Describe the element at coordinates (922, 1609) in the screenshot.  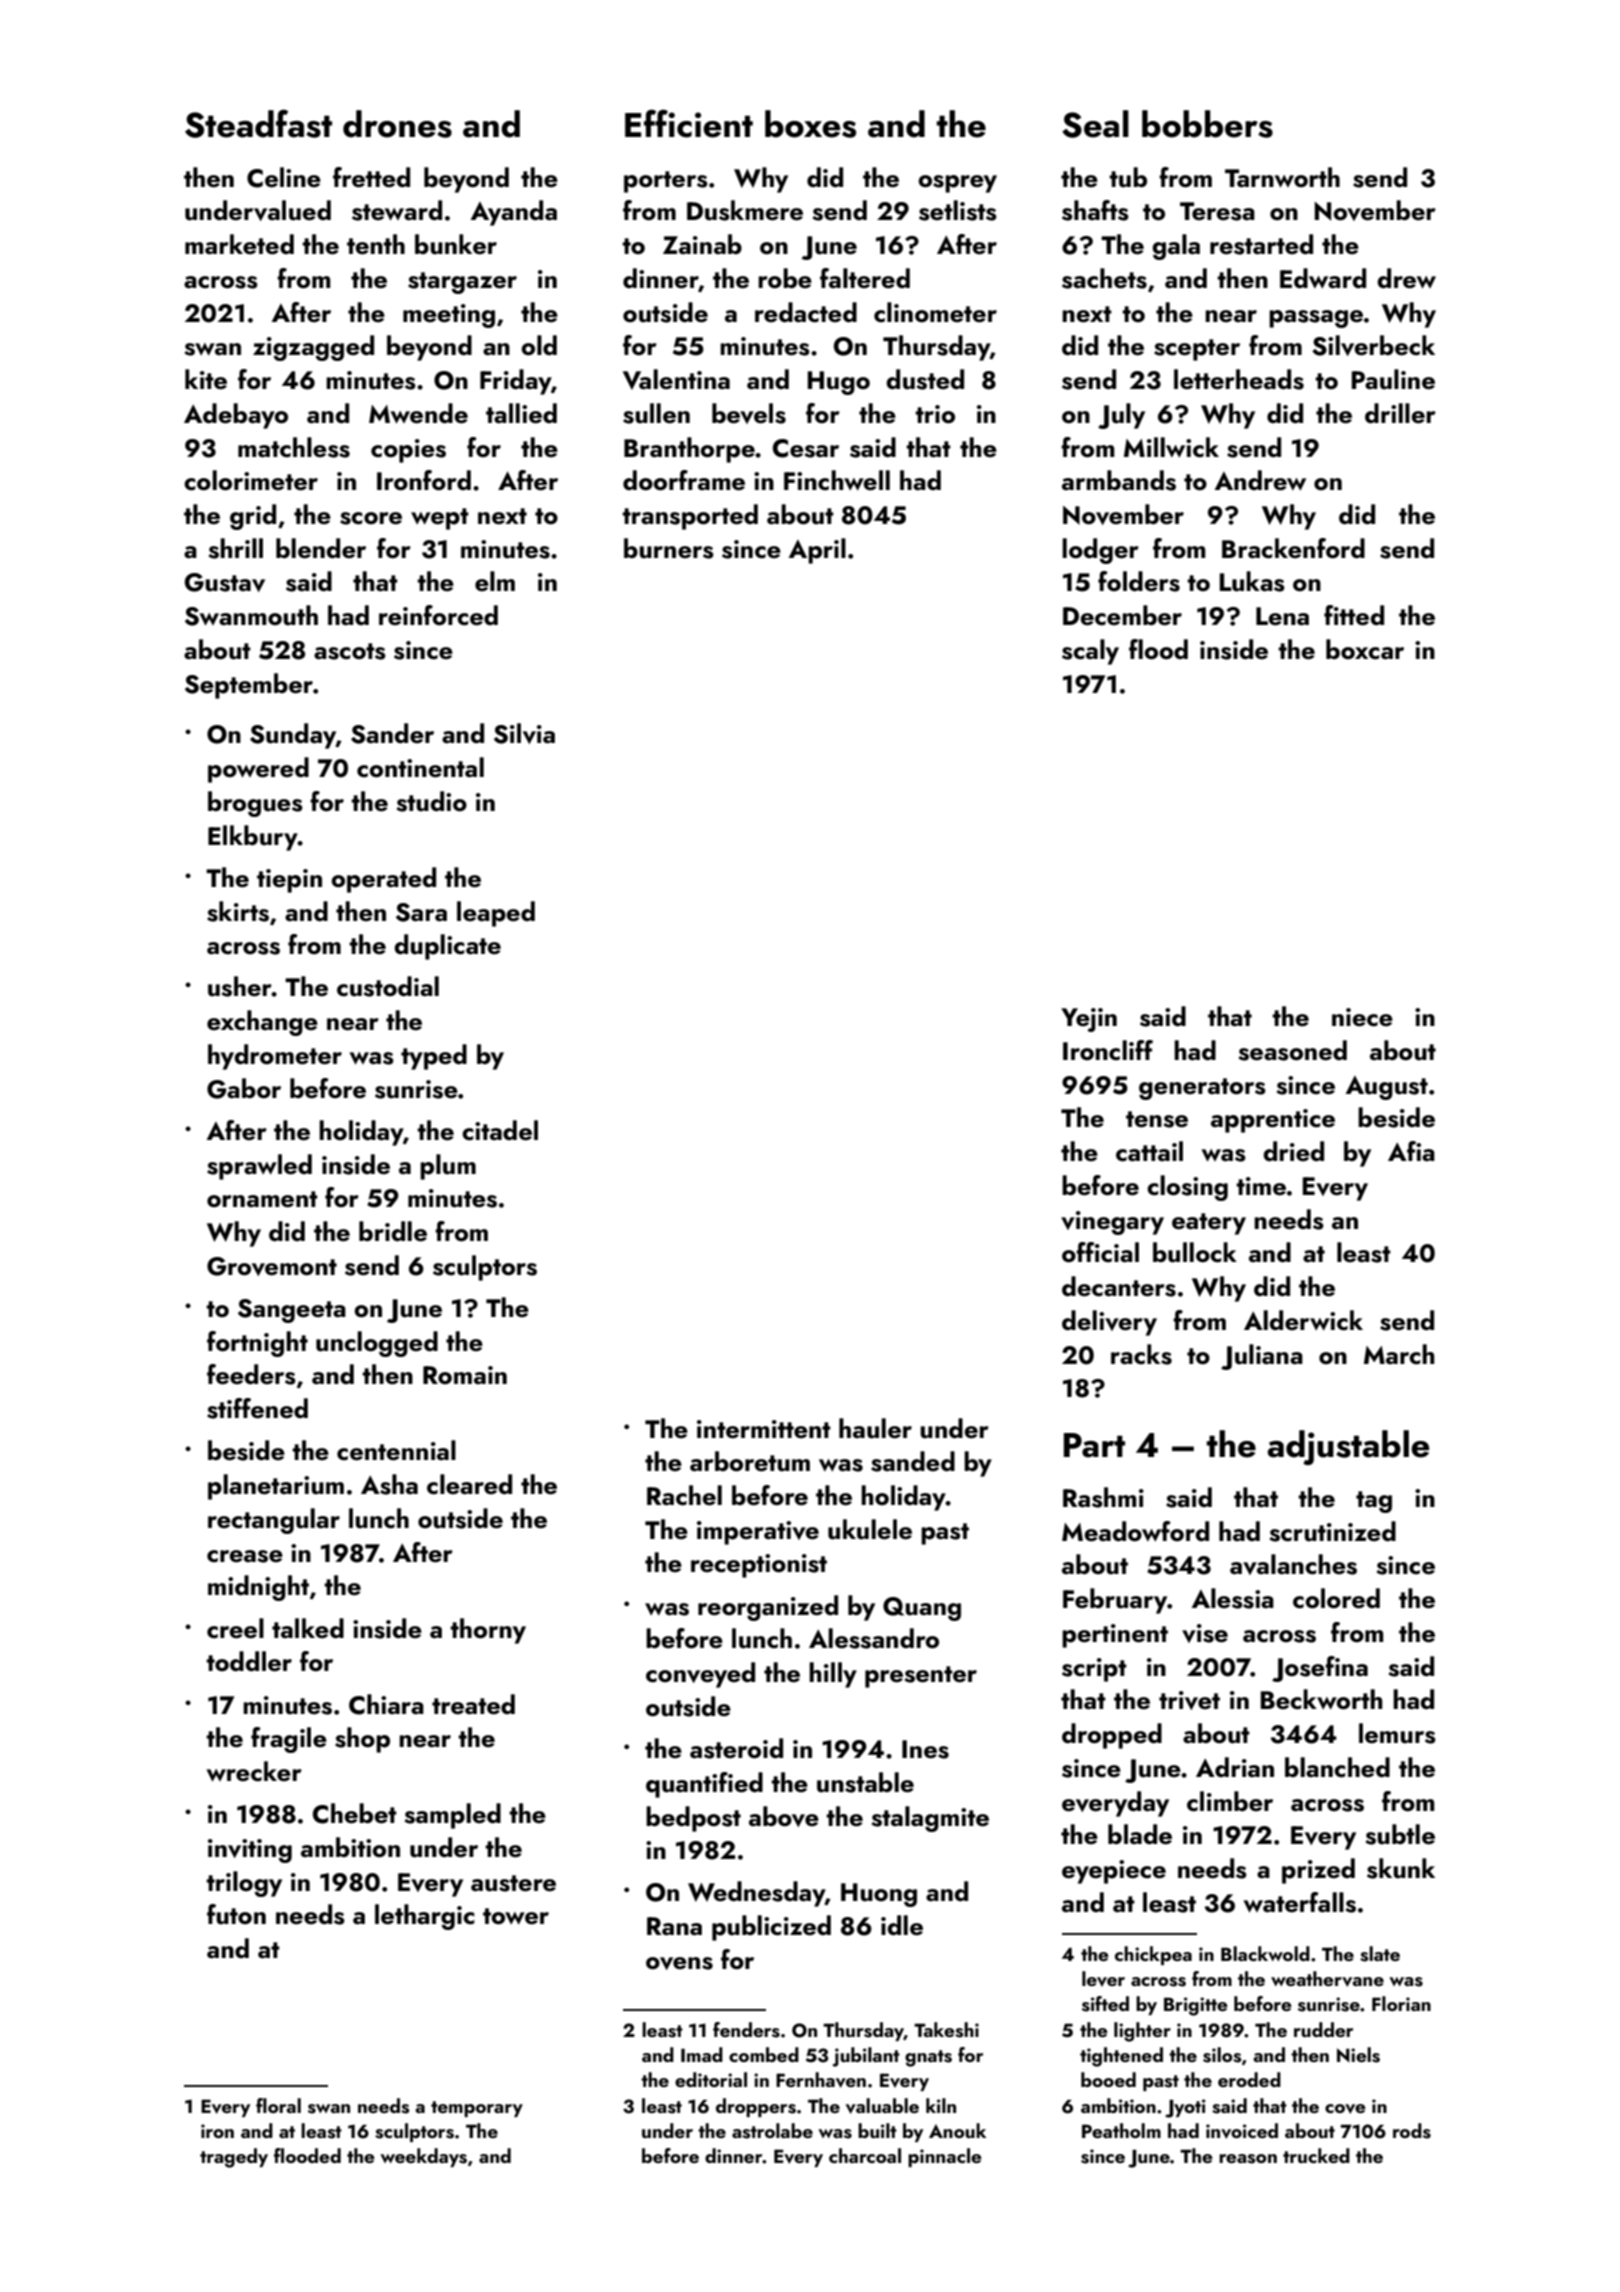
I see `Quang` at that location.
